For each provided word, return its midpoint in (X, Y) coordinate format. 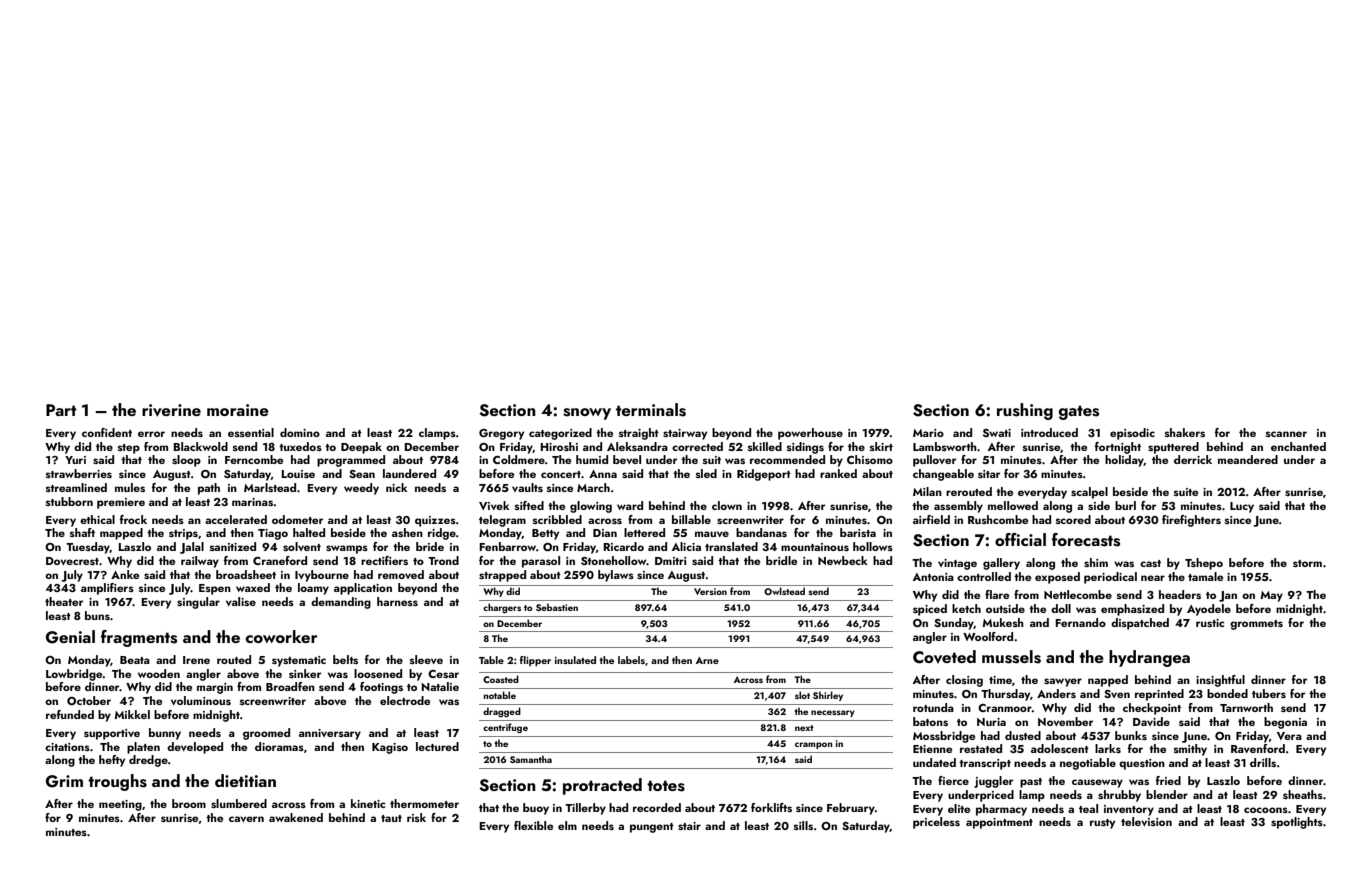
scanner (1286, 434)
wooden (159, 673)
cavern (246, 819)
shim (1096, 562)
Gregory (501, 434)
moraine (238, 410)
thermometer (424, 803)
